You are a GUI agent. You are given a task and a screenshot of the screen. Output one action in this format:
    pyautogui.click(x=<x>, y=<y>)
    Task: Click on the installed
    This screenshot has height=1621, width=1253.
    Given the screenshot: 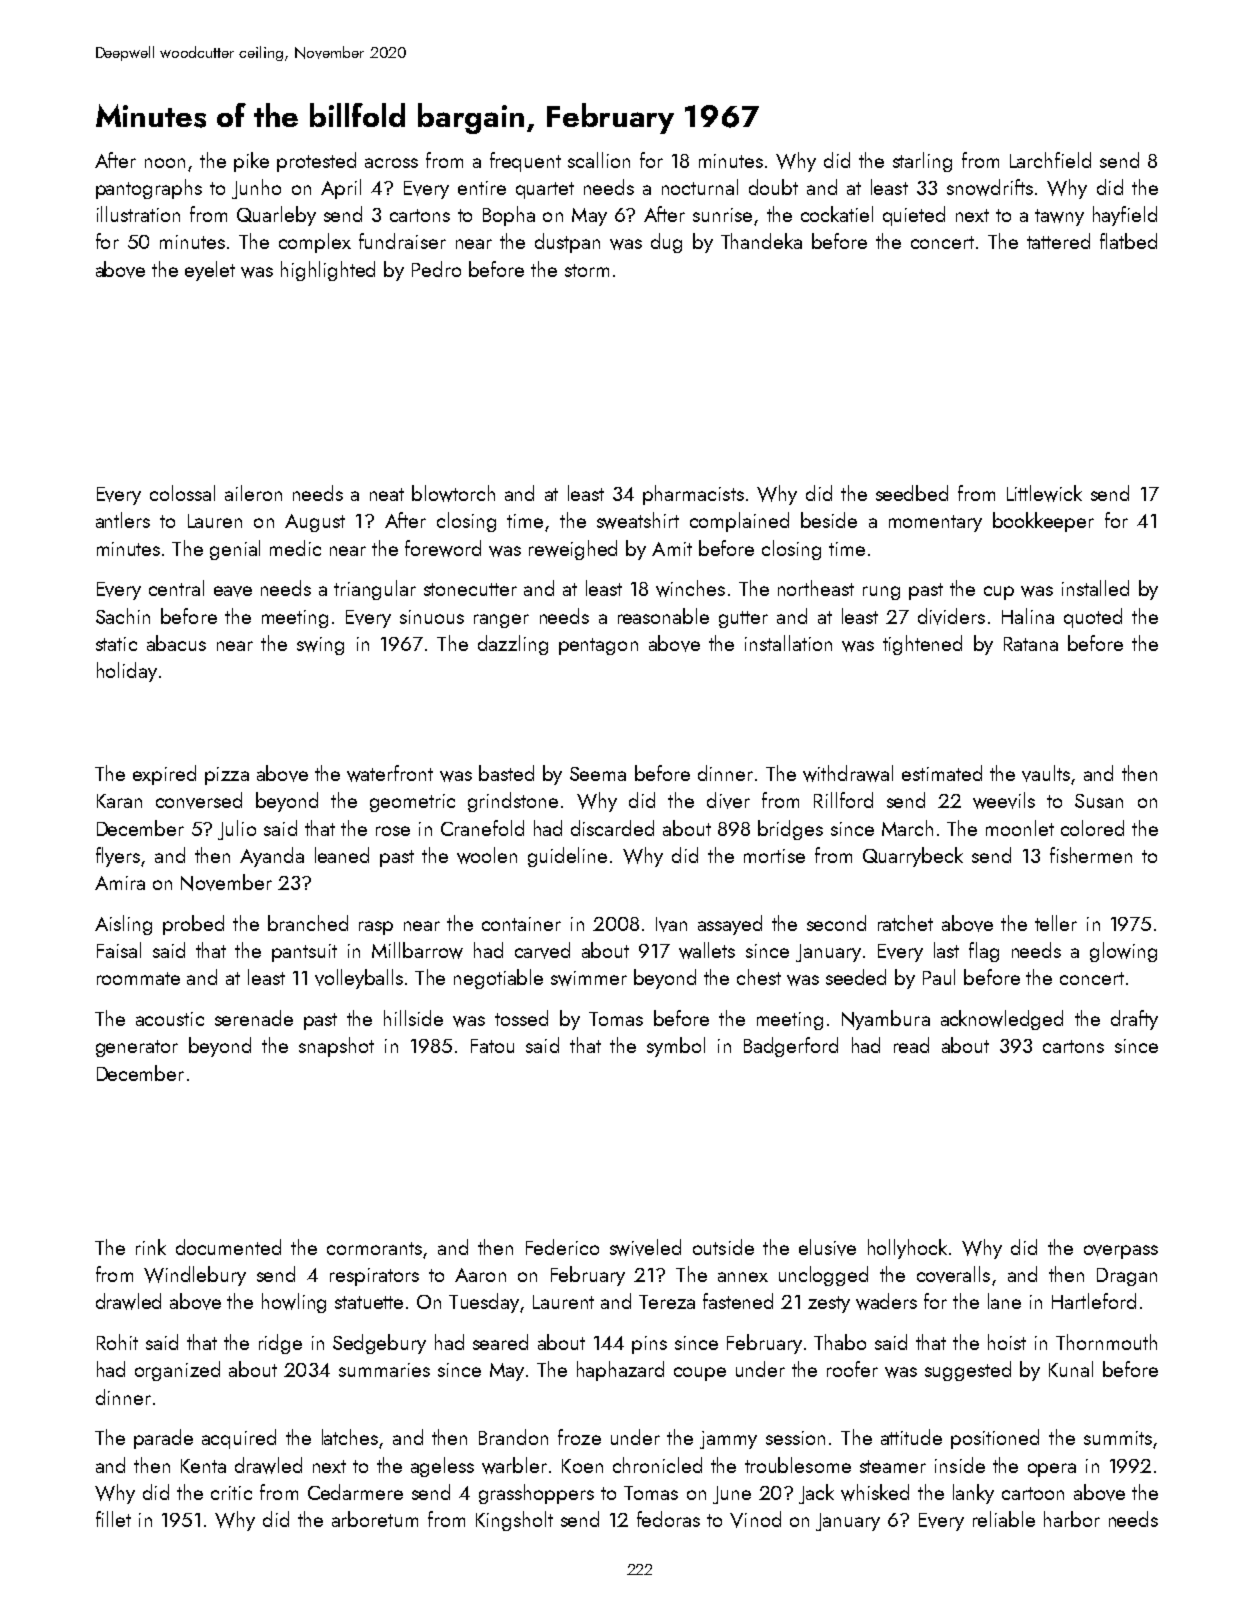 What is the action you would take?
    pyautogui.click(x=1095, y=588)
